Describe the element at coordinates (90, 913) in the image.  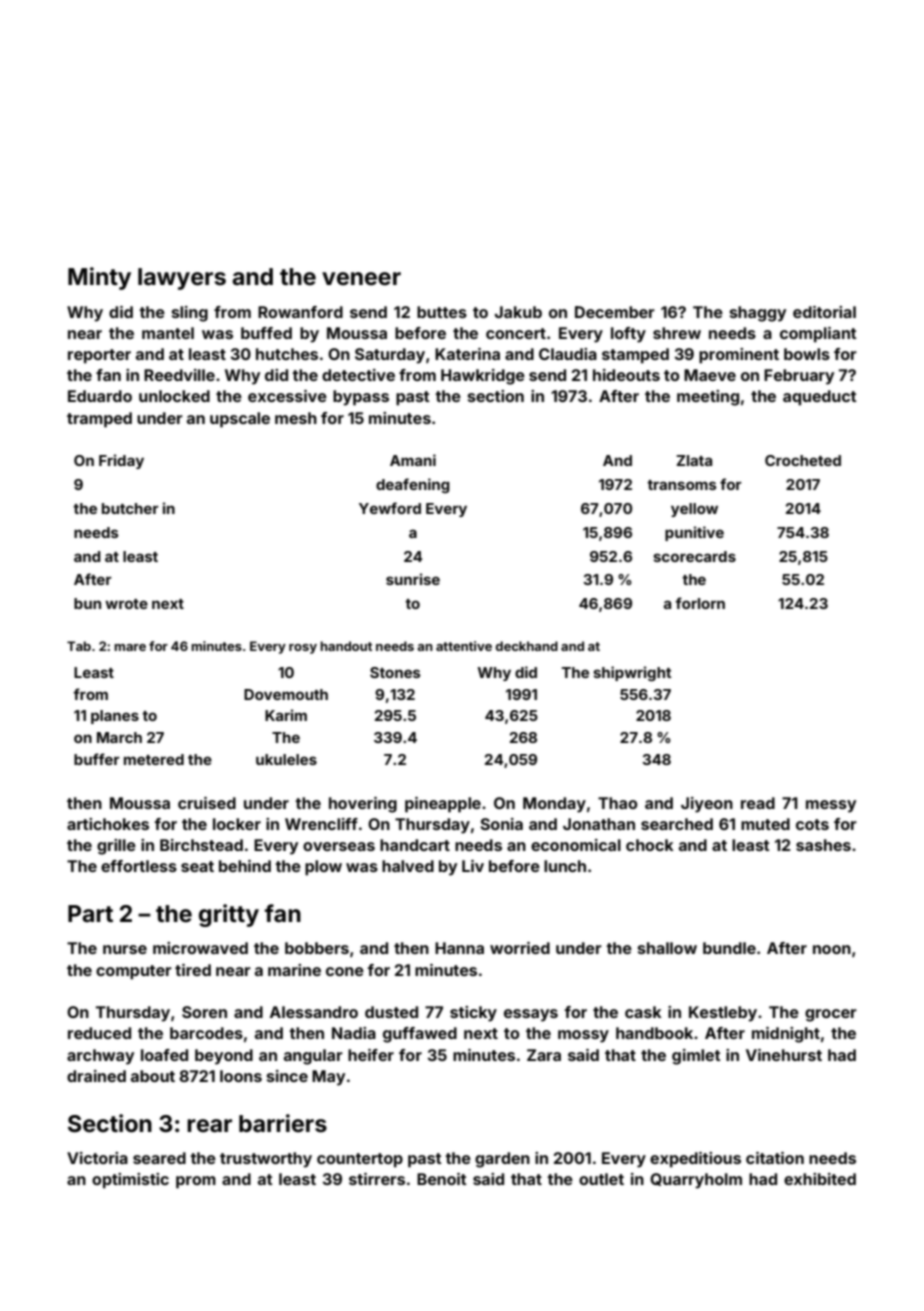
I see `Part` at that location.
